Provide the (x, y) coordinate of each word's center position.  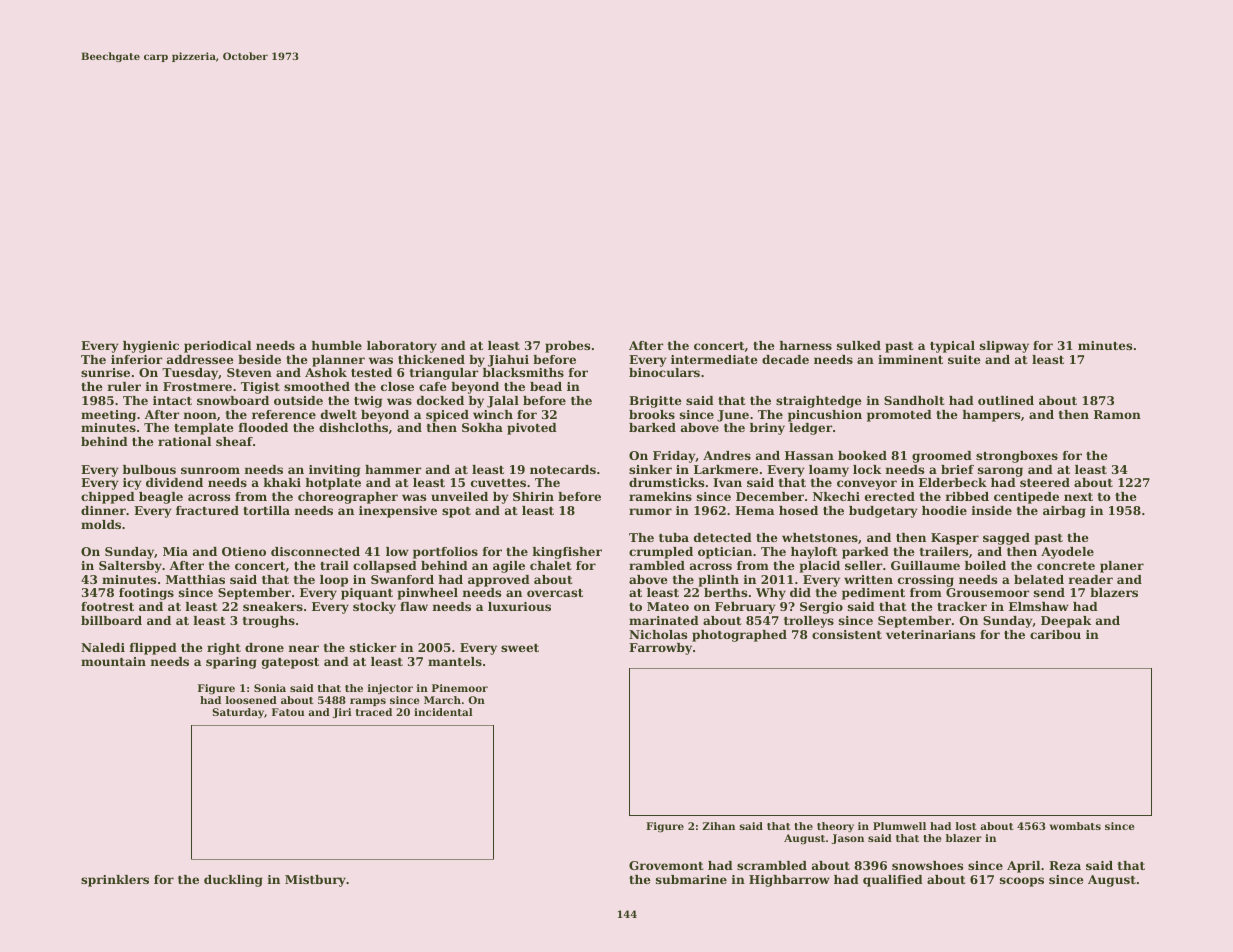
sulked (859, 345)
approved (499, 581)
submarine (691, 879)
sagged (1006, 539)
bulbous (149, 469)
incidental (443, 712)
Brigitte (655, 402)
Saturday (238, 713)
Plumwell (899, 826)
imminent (910, 359)
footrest (107, 606)
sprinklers (115, 881)
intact (172, 400)
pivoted (532, 429)
